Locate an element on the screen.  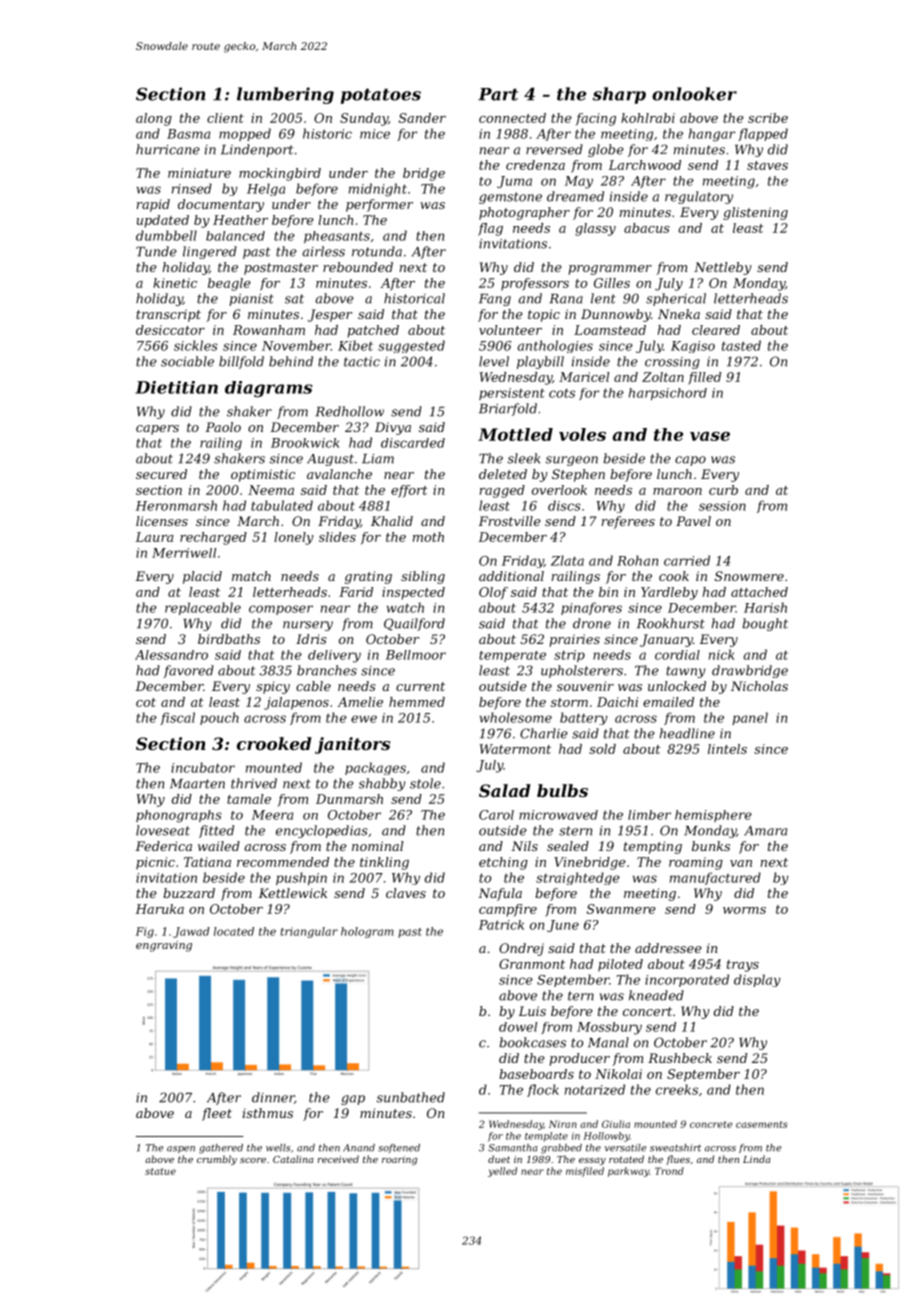
onlooker is located at coordinates (694, 94).
